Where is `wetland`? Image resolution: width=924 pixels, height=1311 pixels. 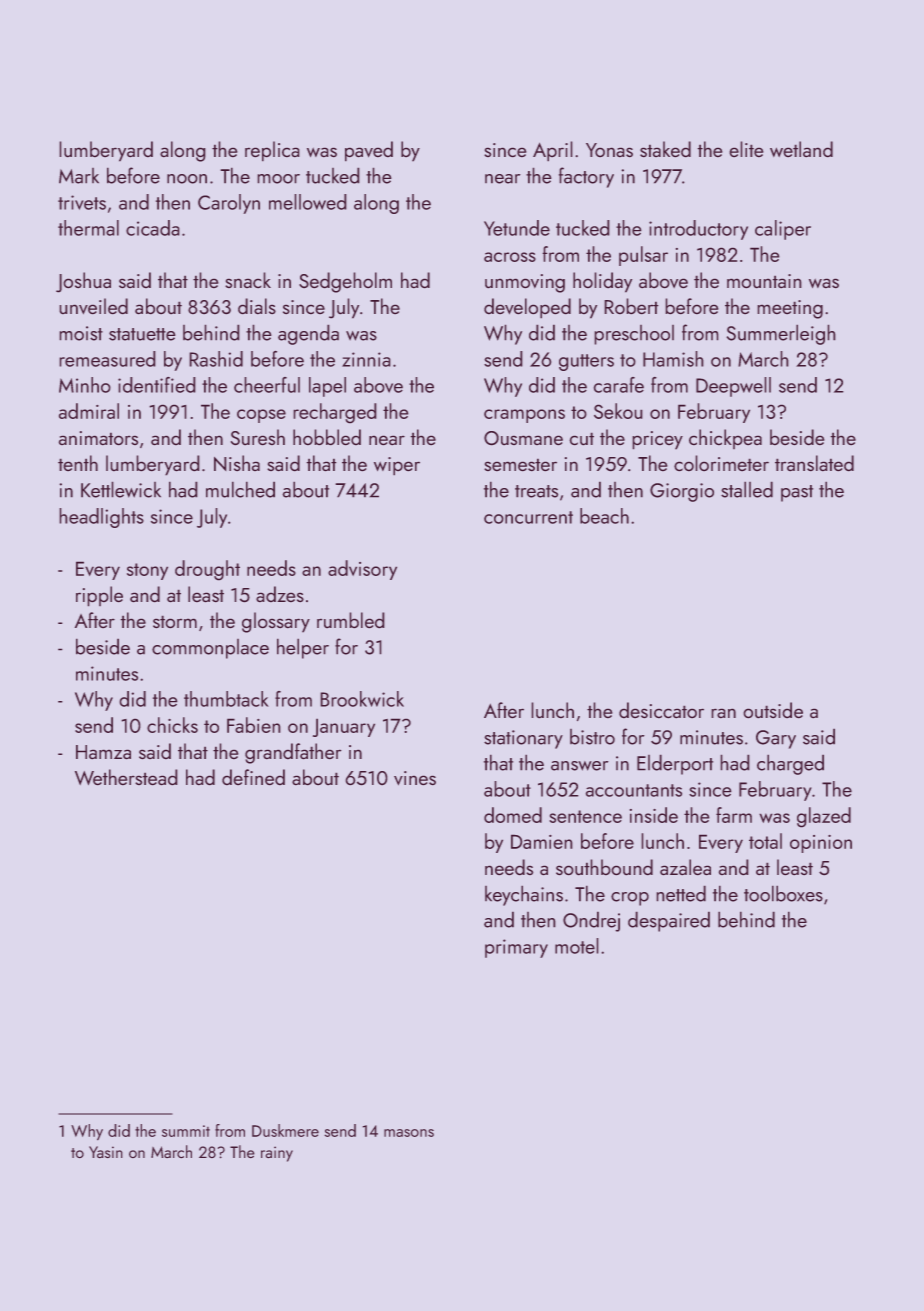 wetland is located at coordinates (801, 149).
